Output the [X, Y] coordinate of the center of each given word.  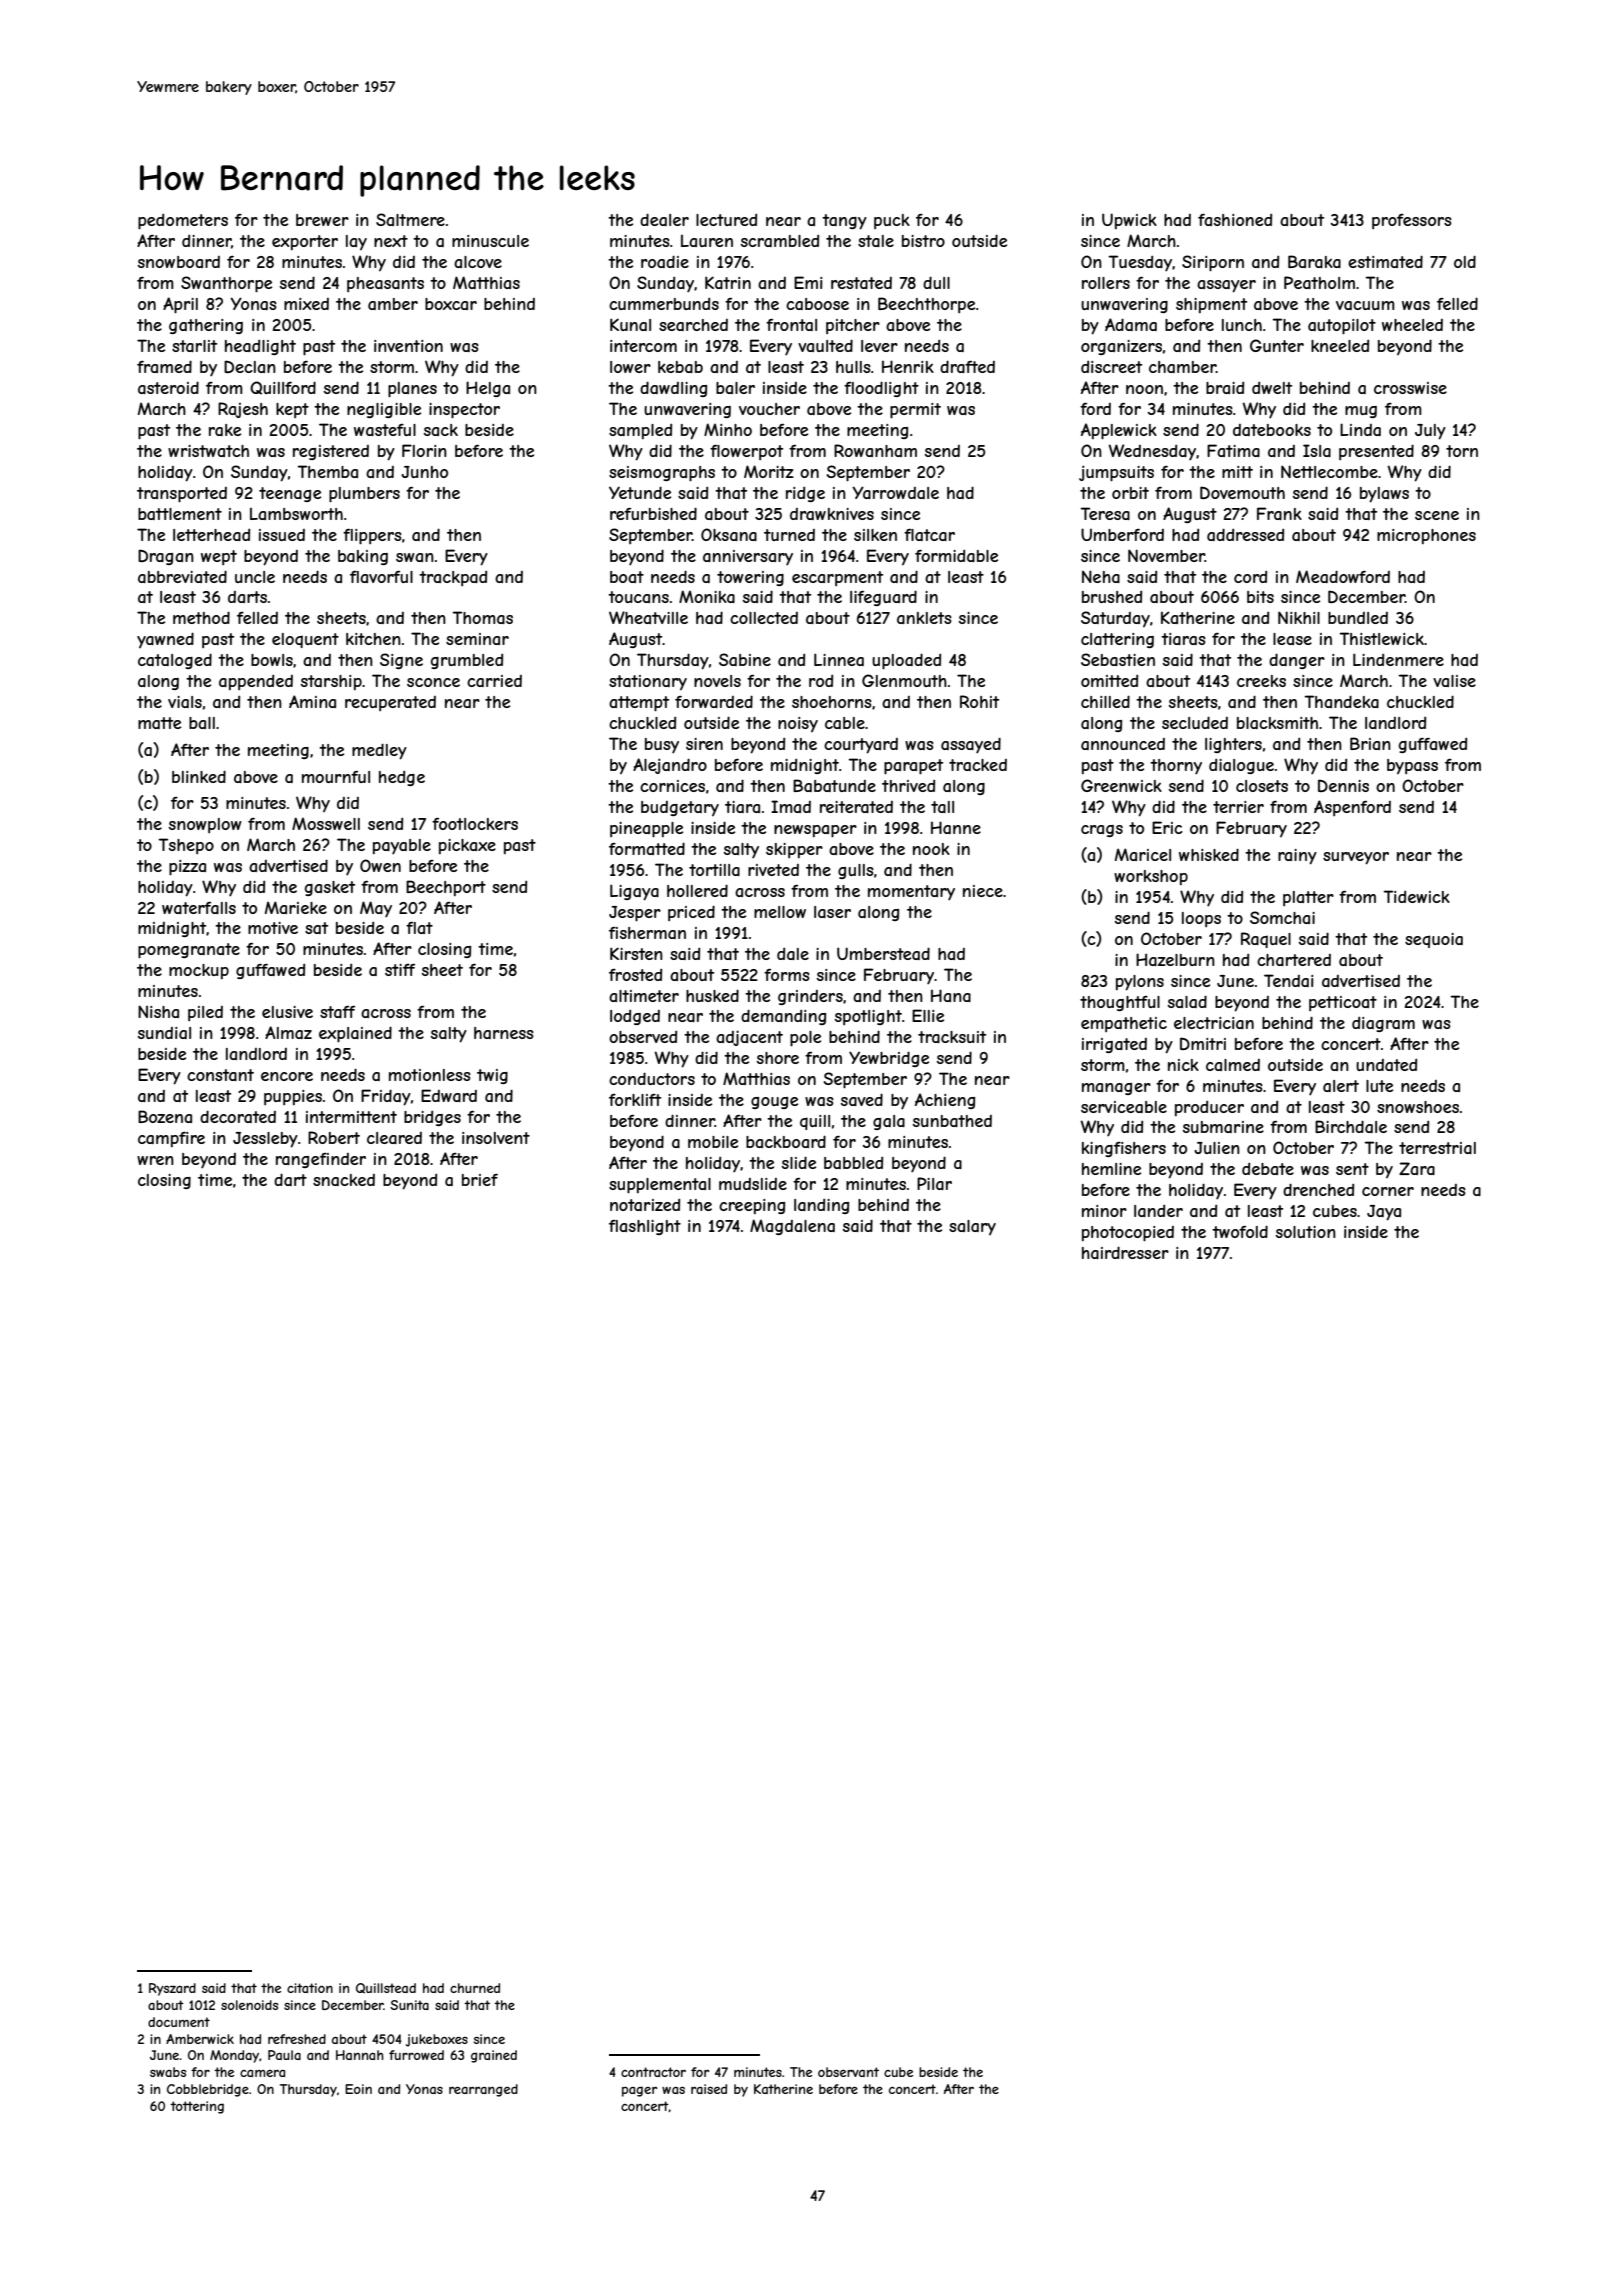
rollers [1106, 283]
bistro [923, 241]
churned [475, 1988]
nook [931, 849]
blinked [199, 776]
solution [1306, 1232]
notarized [645, 1204]
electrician [1214, 1023]
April [180, 305]
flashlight [645, 1227]
